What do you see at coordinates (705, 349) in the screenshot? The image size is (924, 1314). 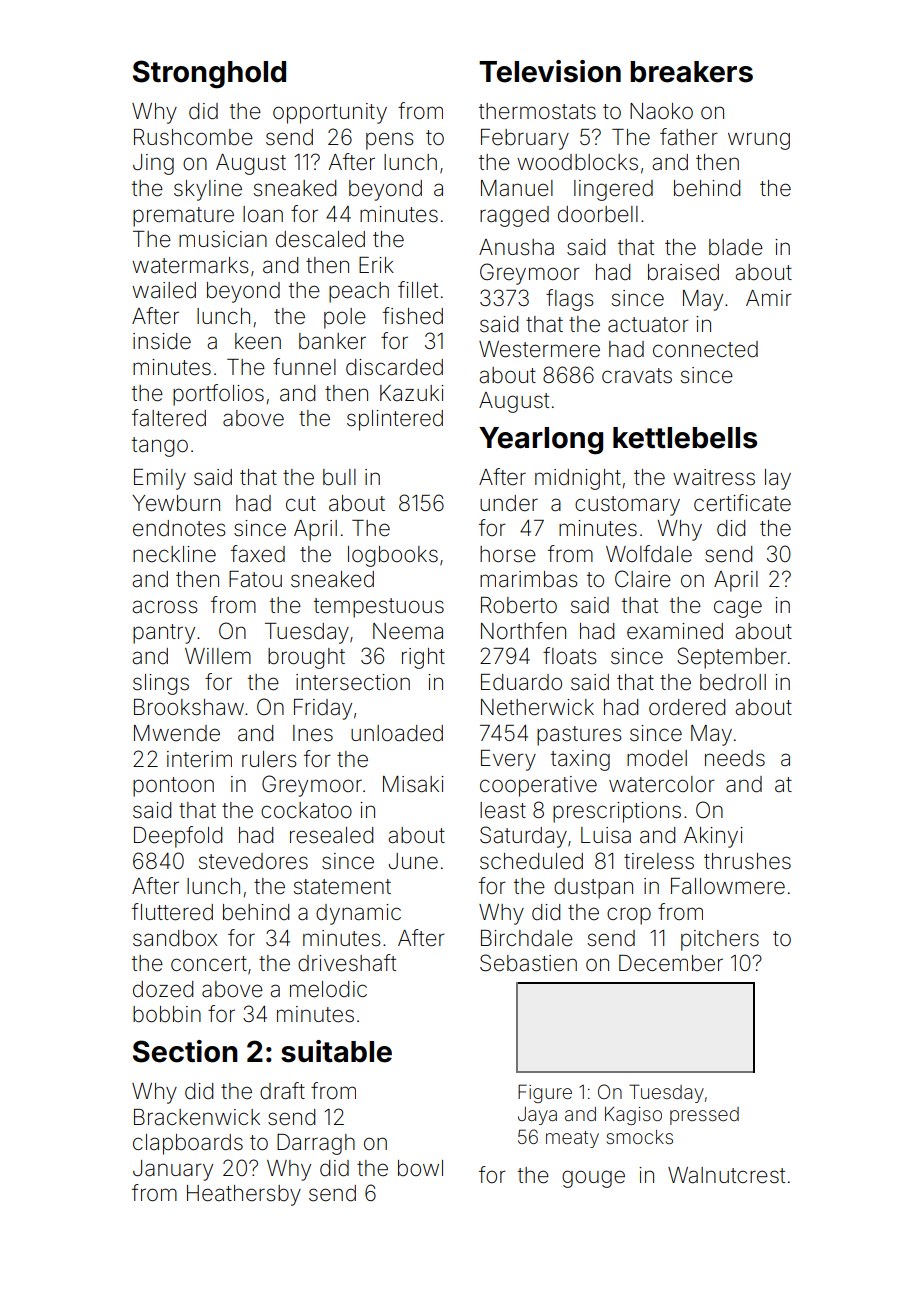 I see `connected` at bounding box center [705, 349].
